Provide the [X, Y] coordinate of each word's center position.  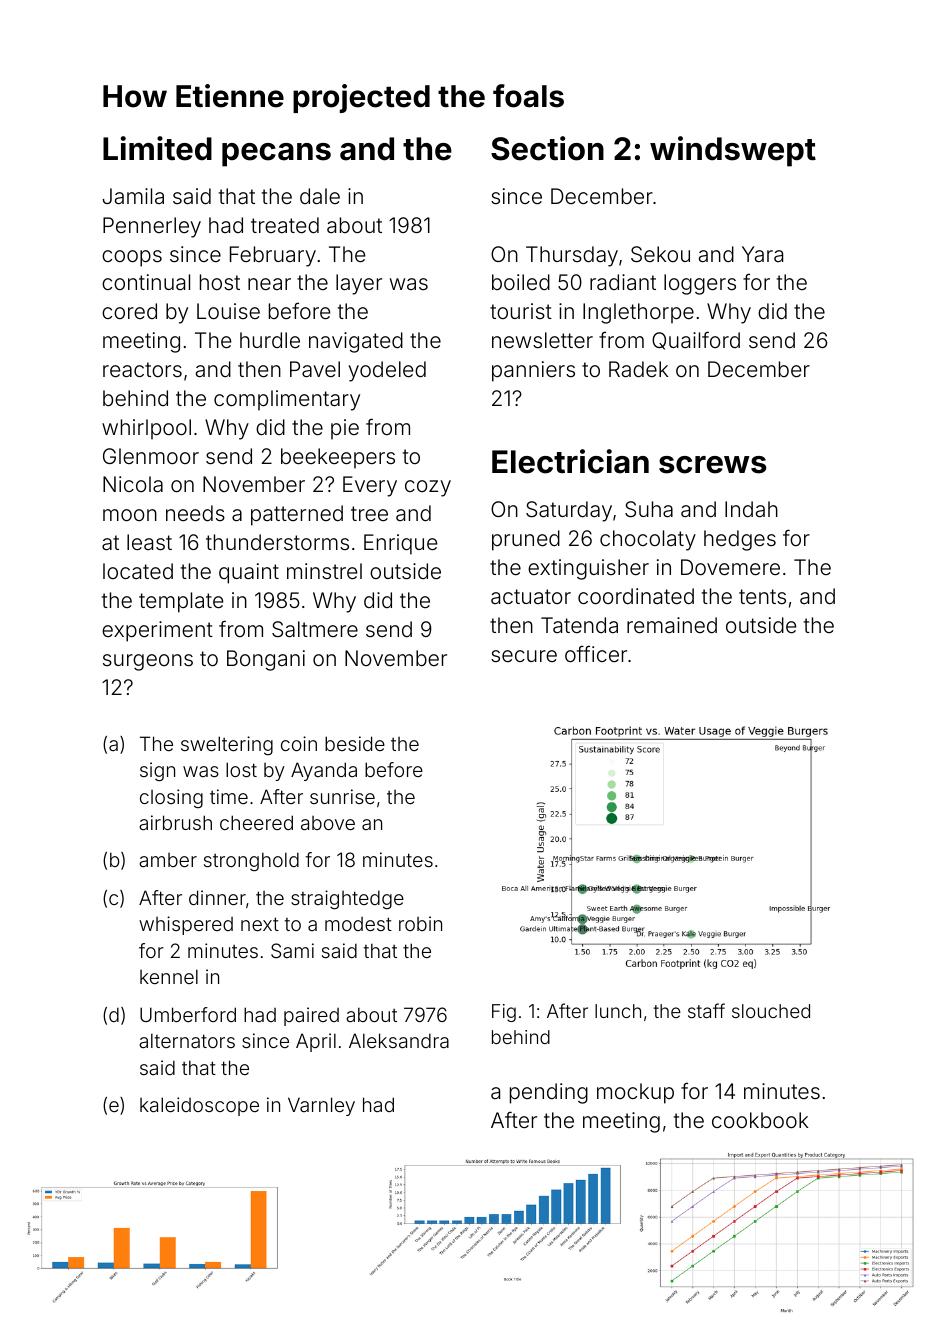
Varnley [321, 1106]
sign [157, 771]
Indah [751, 509]
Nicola [133, 484]
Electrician [570, 461]
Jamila [133, 196]
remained [672, 625]
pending [549, 1093]
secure [524, 656]
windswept [733, 151]
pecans [276, 155]
